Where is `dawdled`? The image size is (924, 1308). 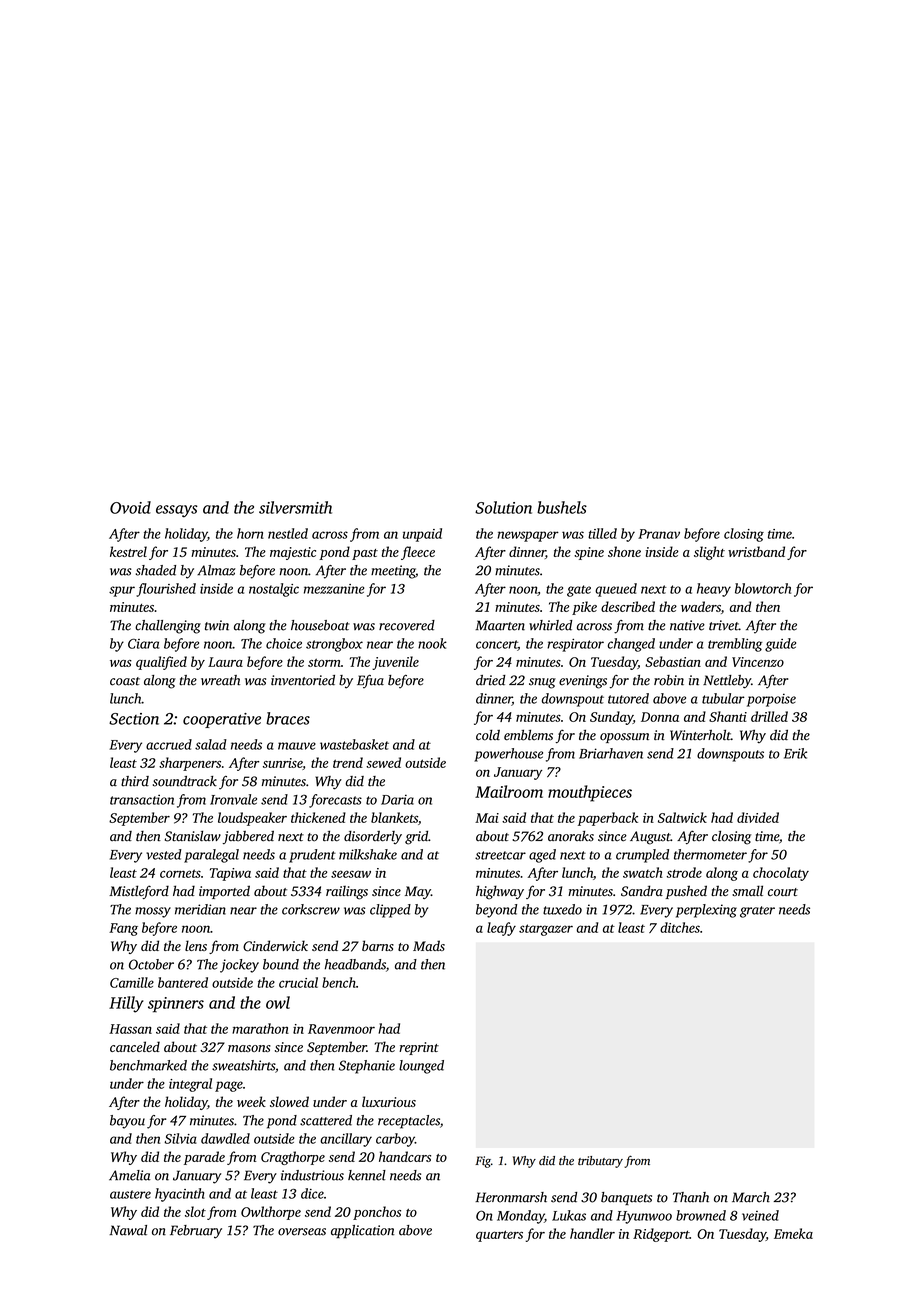 dawdled is located at coordinates (225, 1138).
